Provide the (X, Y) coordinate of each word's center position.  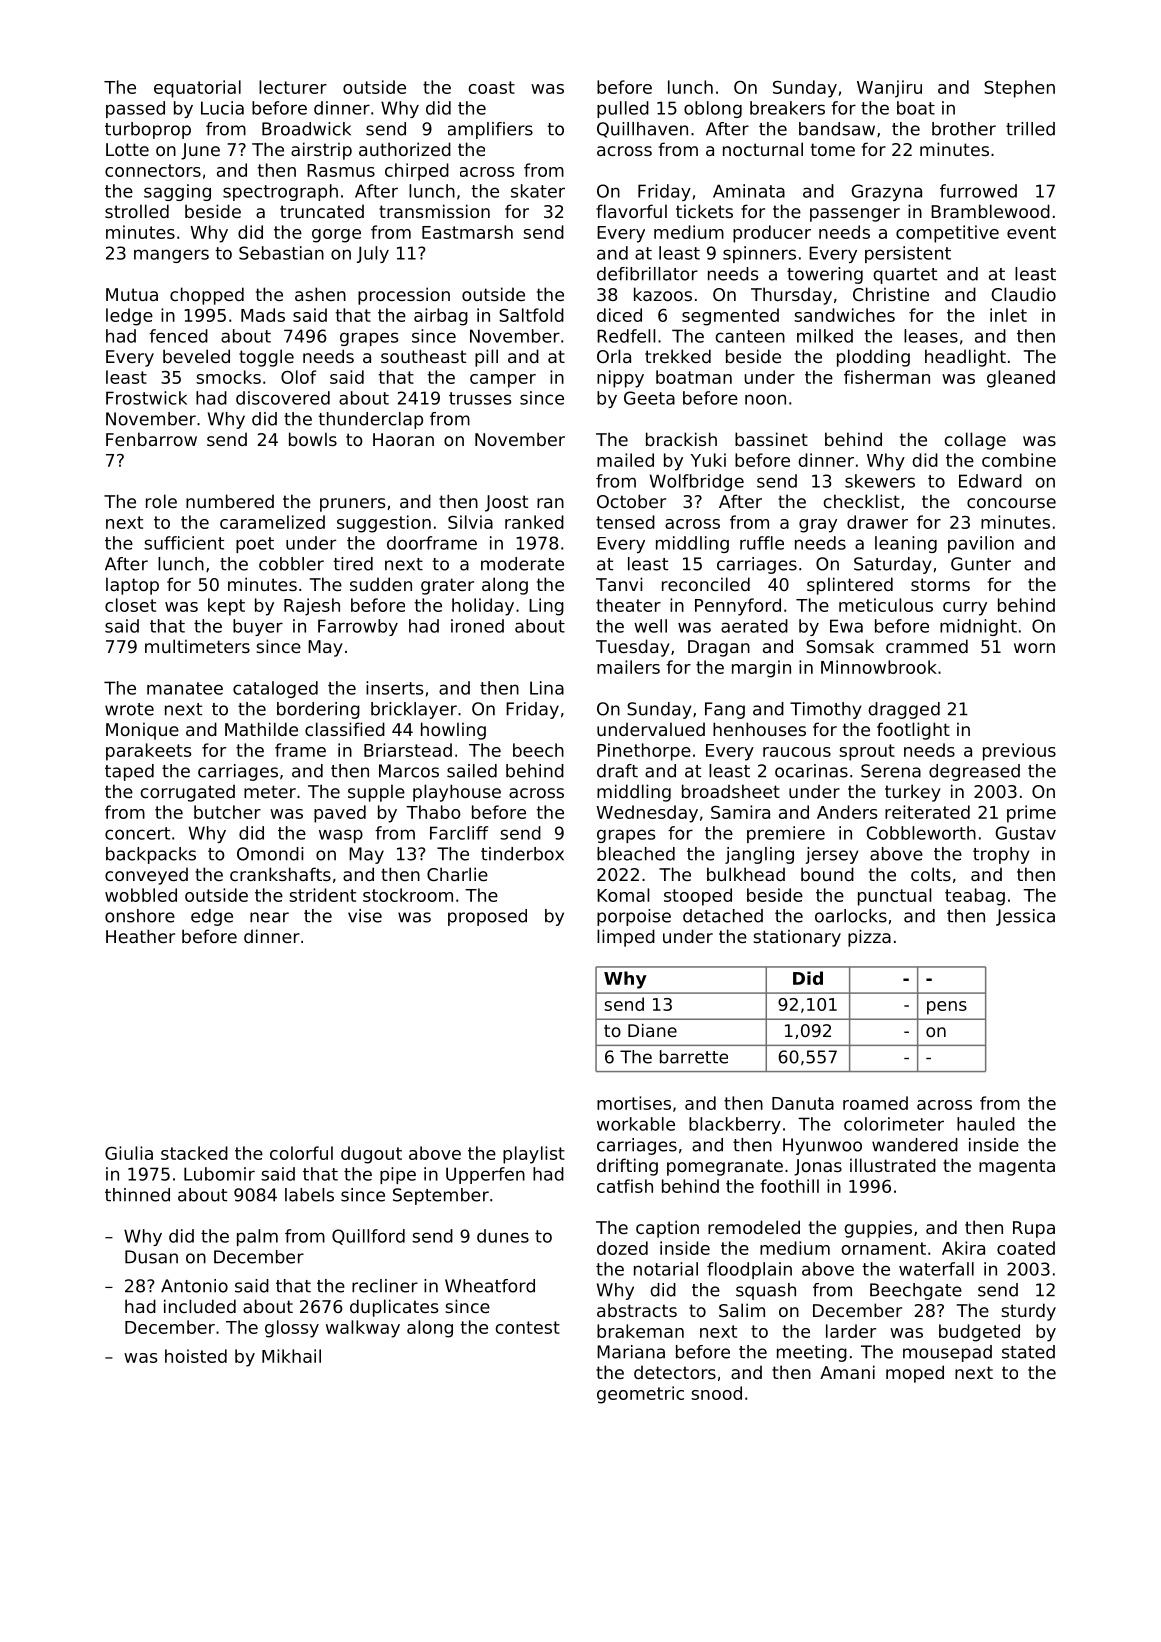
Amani (847, 1372)
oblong (713, 109)
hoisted (196, 1356)
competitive (947, 234)
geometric (640, 1395)
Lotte (127, 149)
